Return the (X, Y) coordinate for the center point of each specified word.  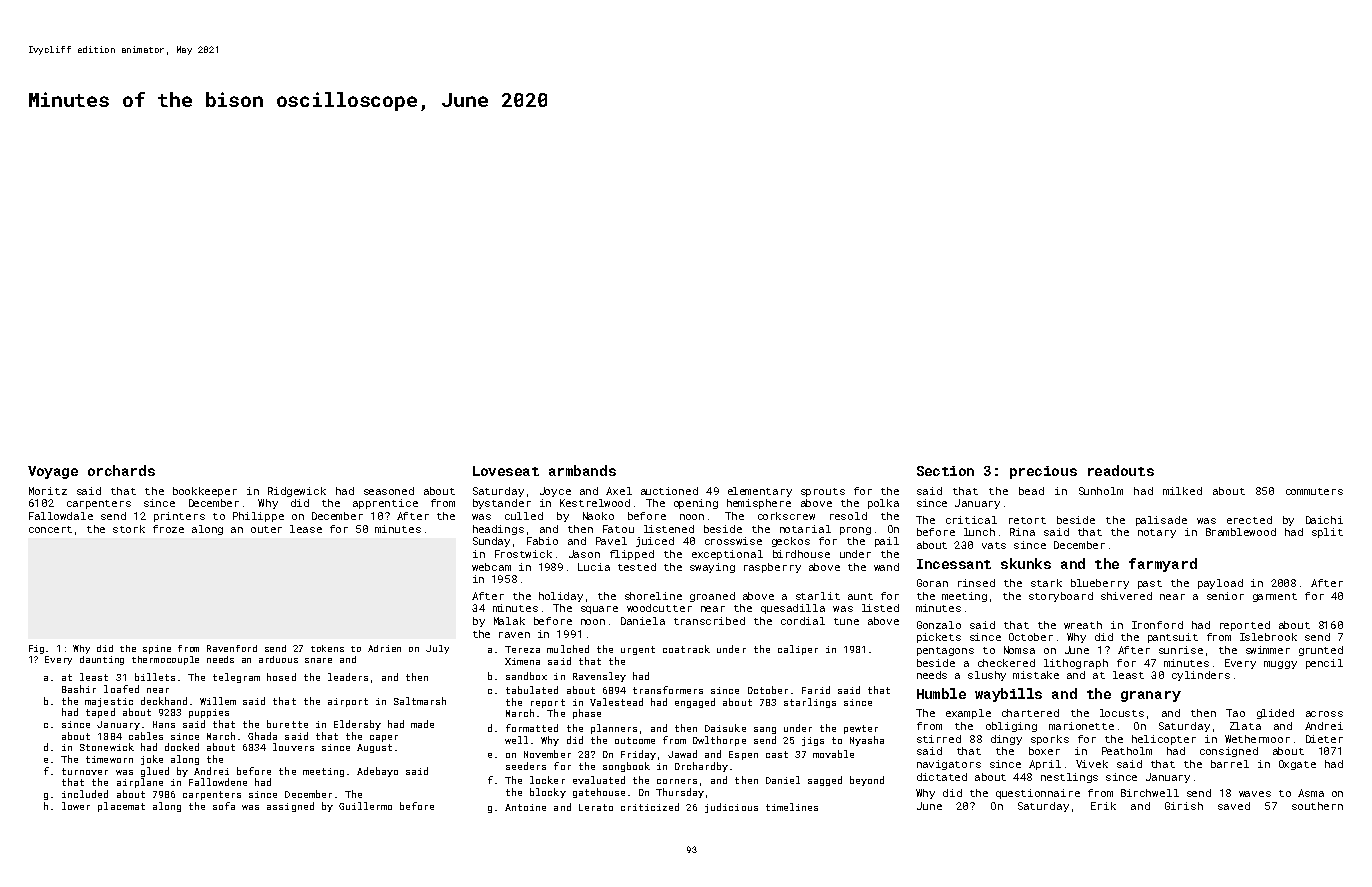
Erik (1103, 806)
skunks (1026, 563)
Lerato (596, 807)
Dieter (1324, 739)
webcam (491, 567)
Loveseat (506, 471)
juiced (655, 542)
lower (76, 806)
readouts (1121, 470)
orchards (121, 470)
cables (146, 736)
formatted (532, 728)
